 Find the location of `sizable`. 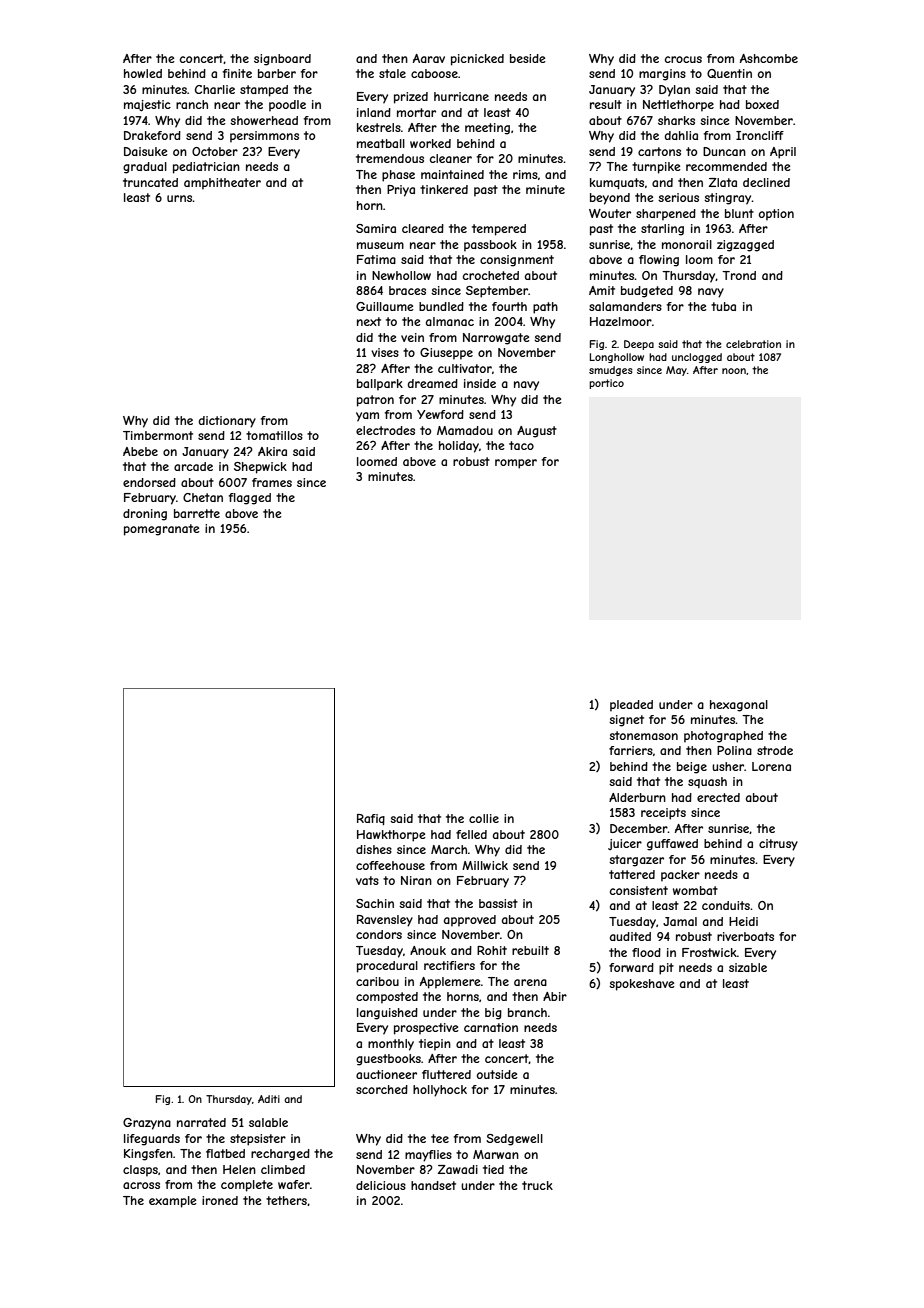

sizable is located at coordinates (748, 967).
